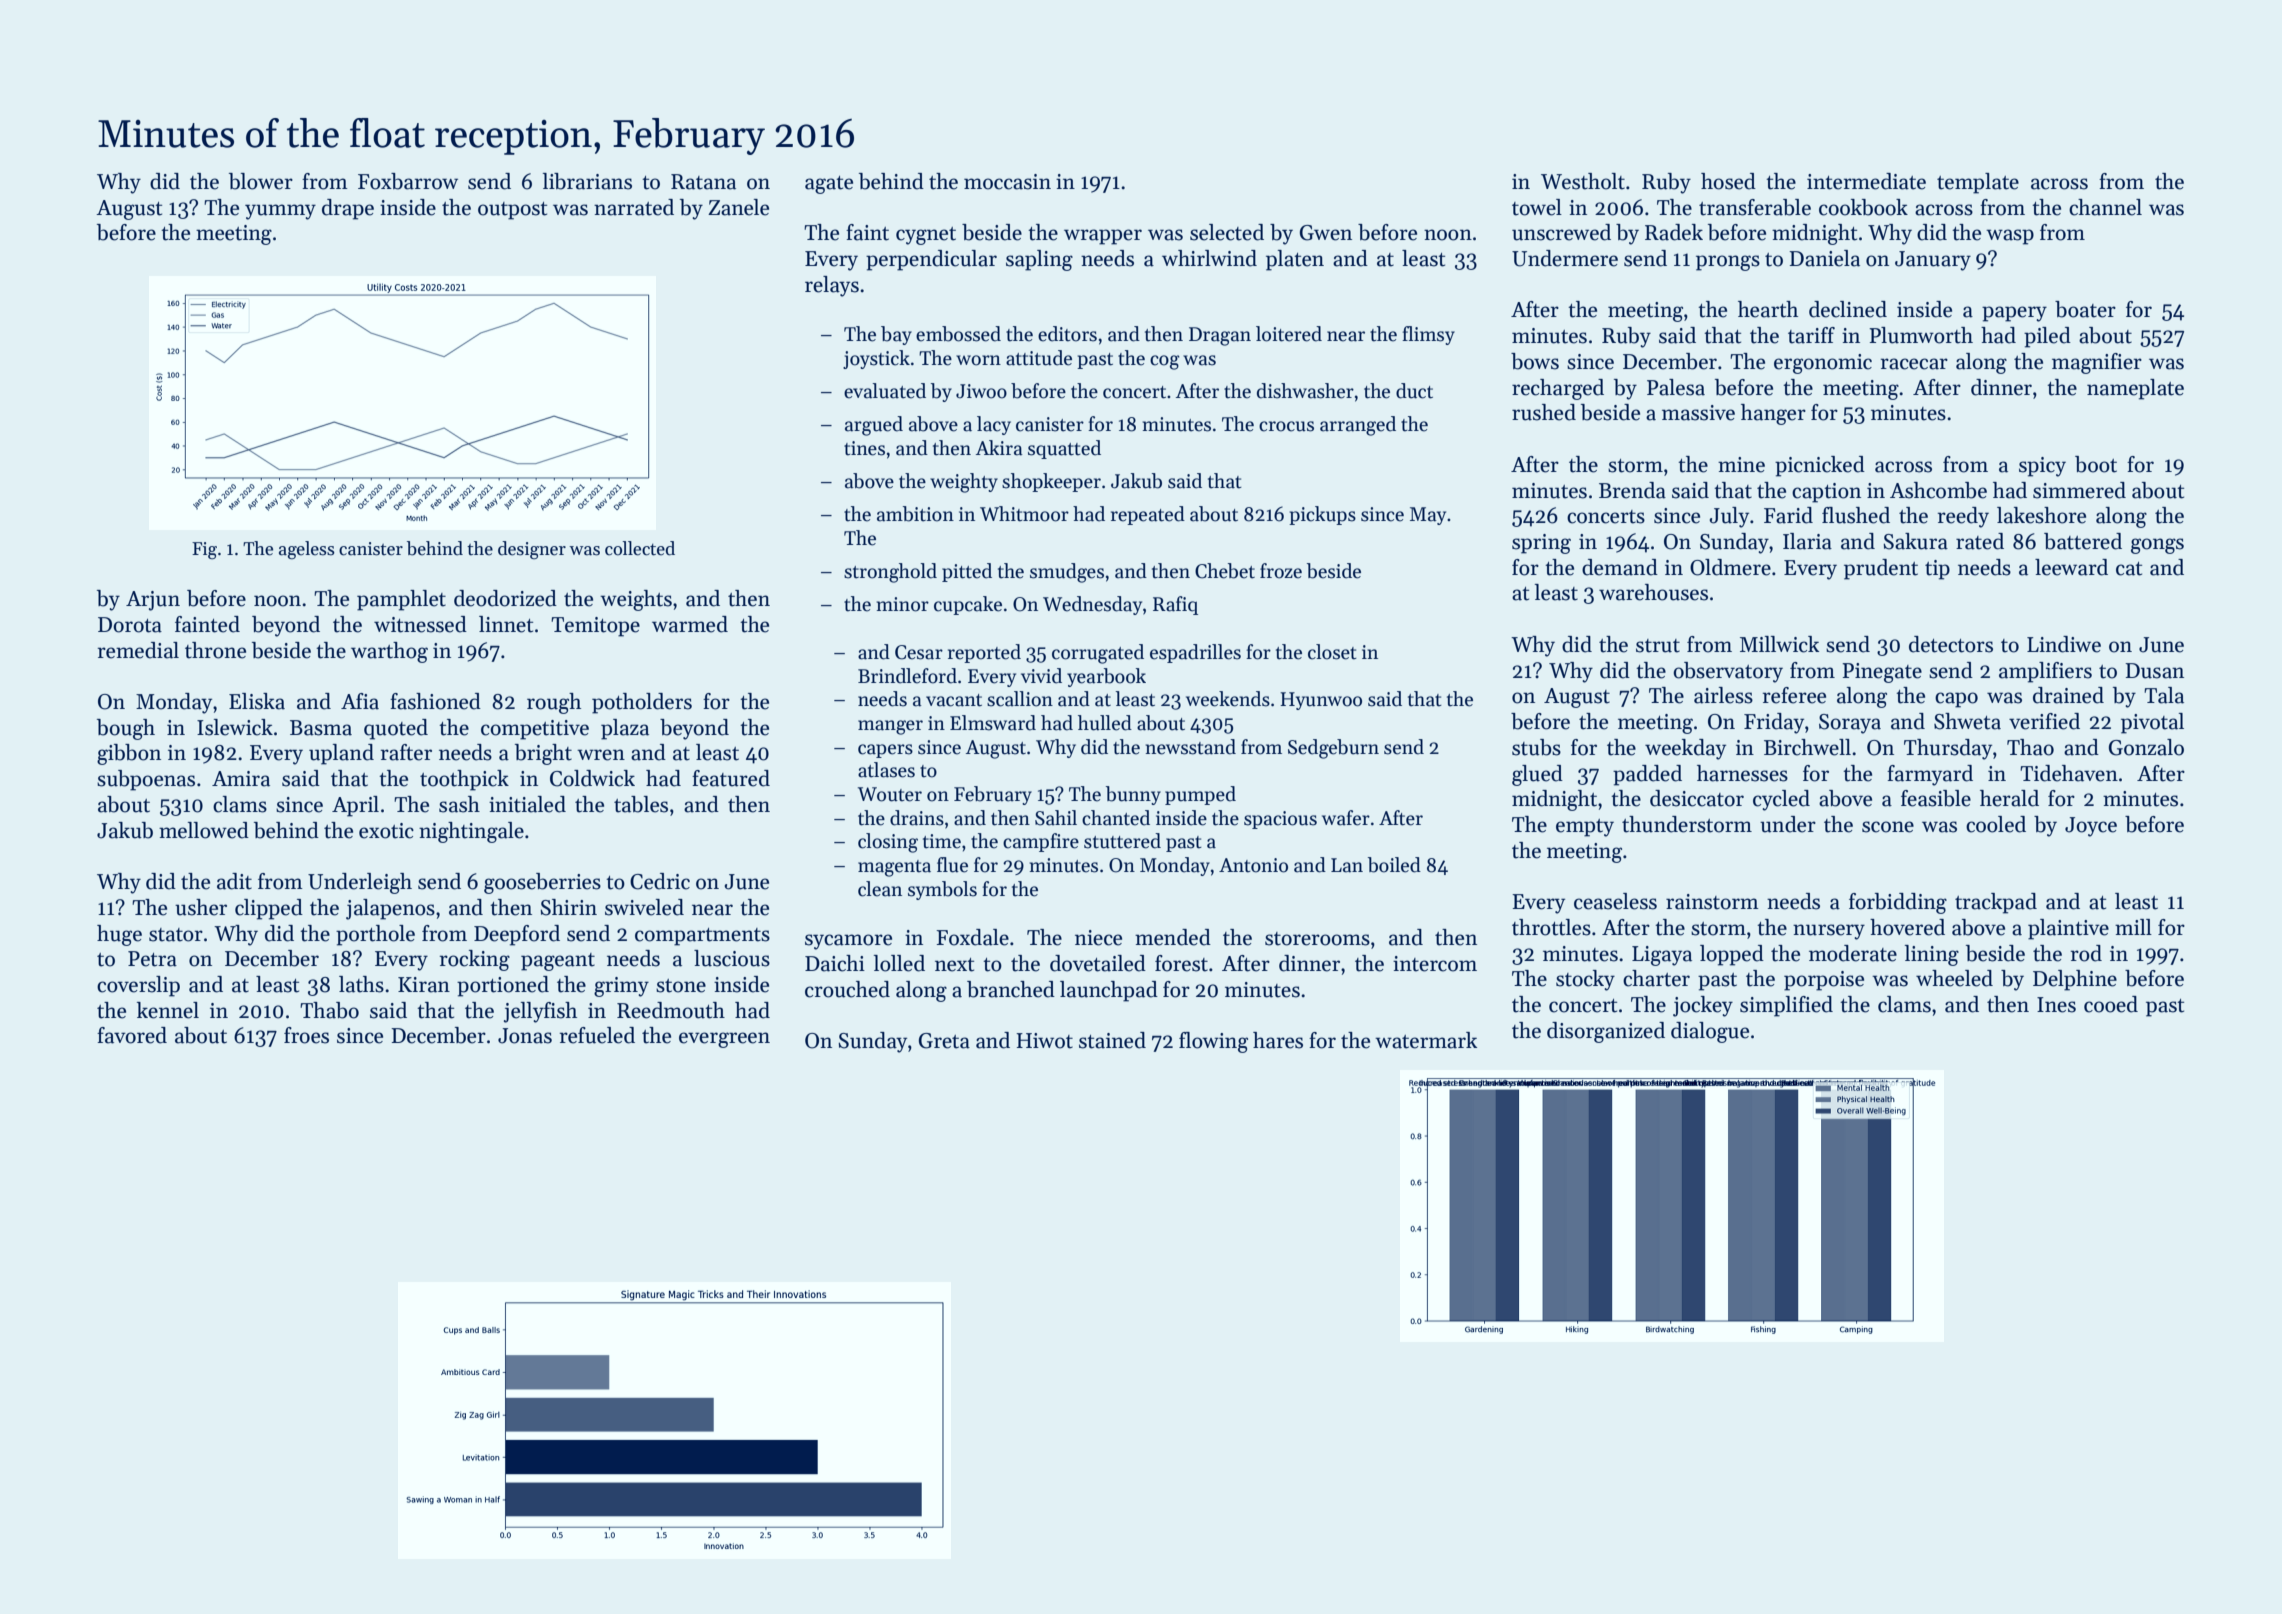 This screenshot has width=2282, height=1614. What do you see at coordinates (2079, 490) in the screenshot?
I see `simmered` at bounding box center [2079, 490].
